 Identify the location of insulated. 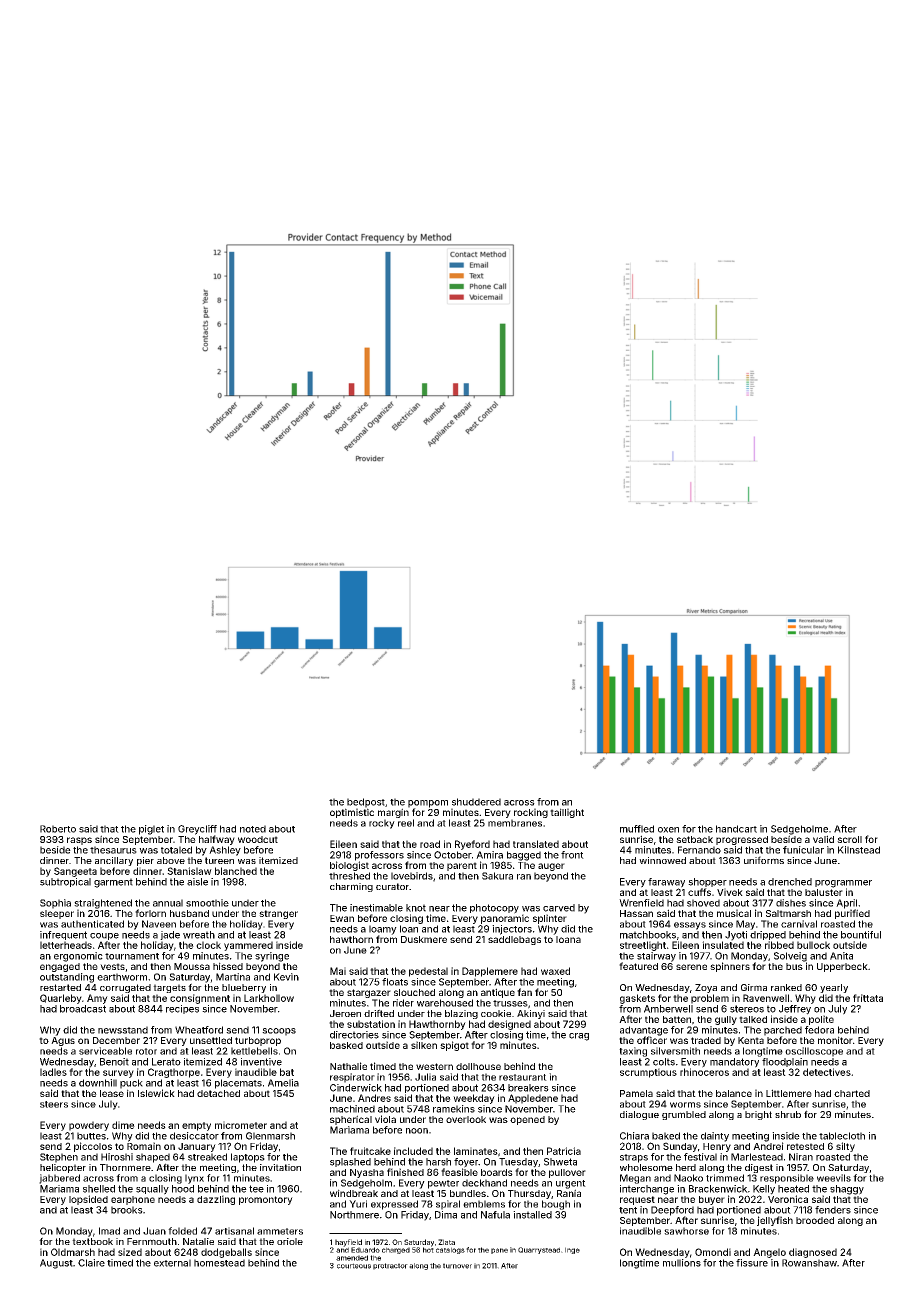
(723, 945).
